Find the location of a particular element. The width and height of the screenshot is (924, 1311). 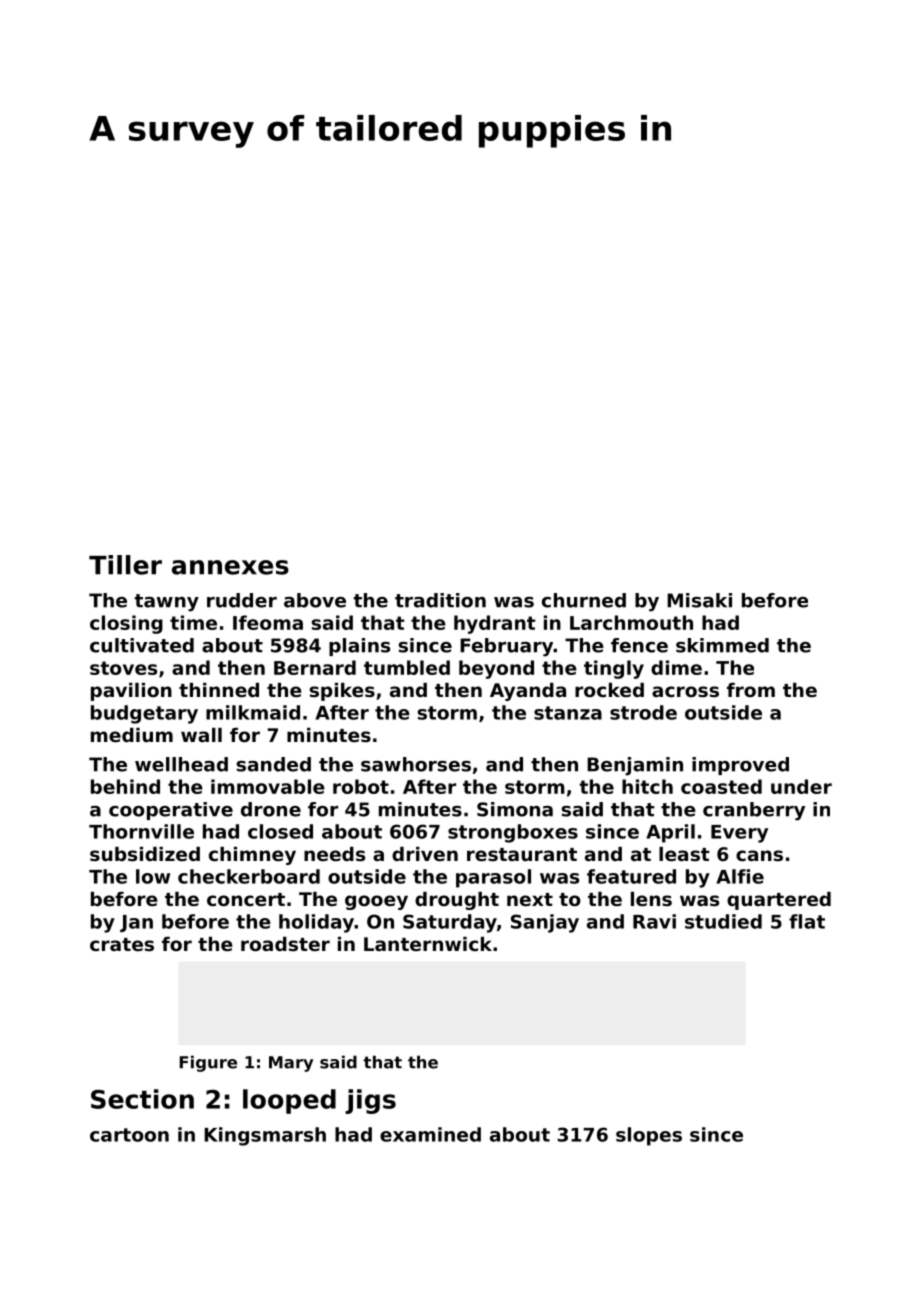

tradition is located at coordinates (440, 600).
